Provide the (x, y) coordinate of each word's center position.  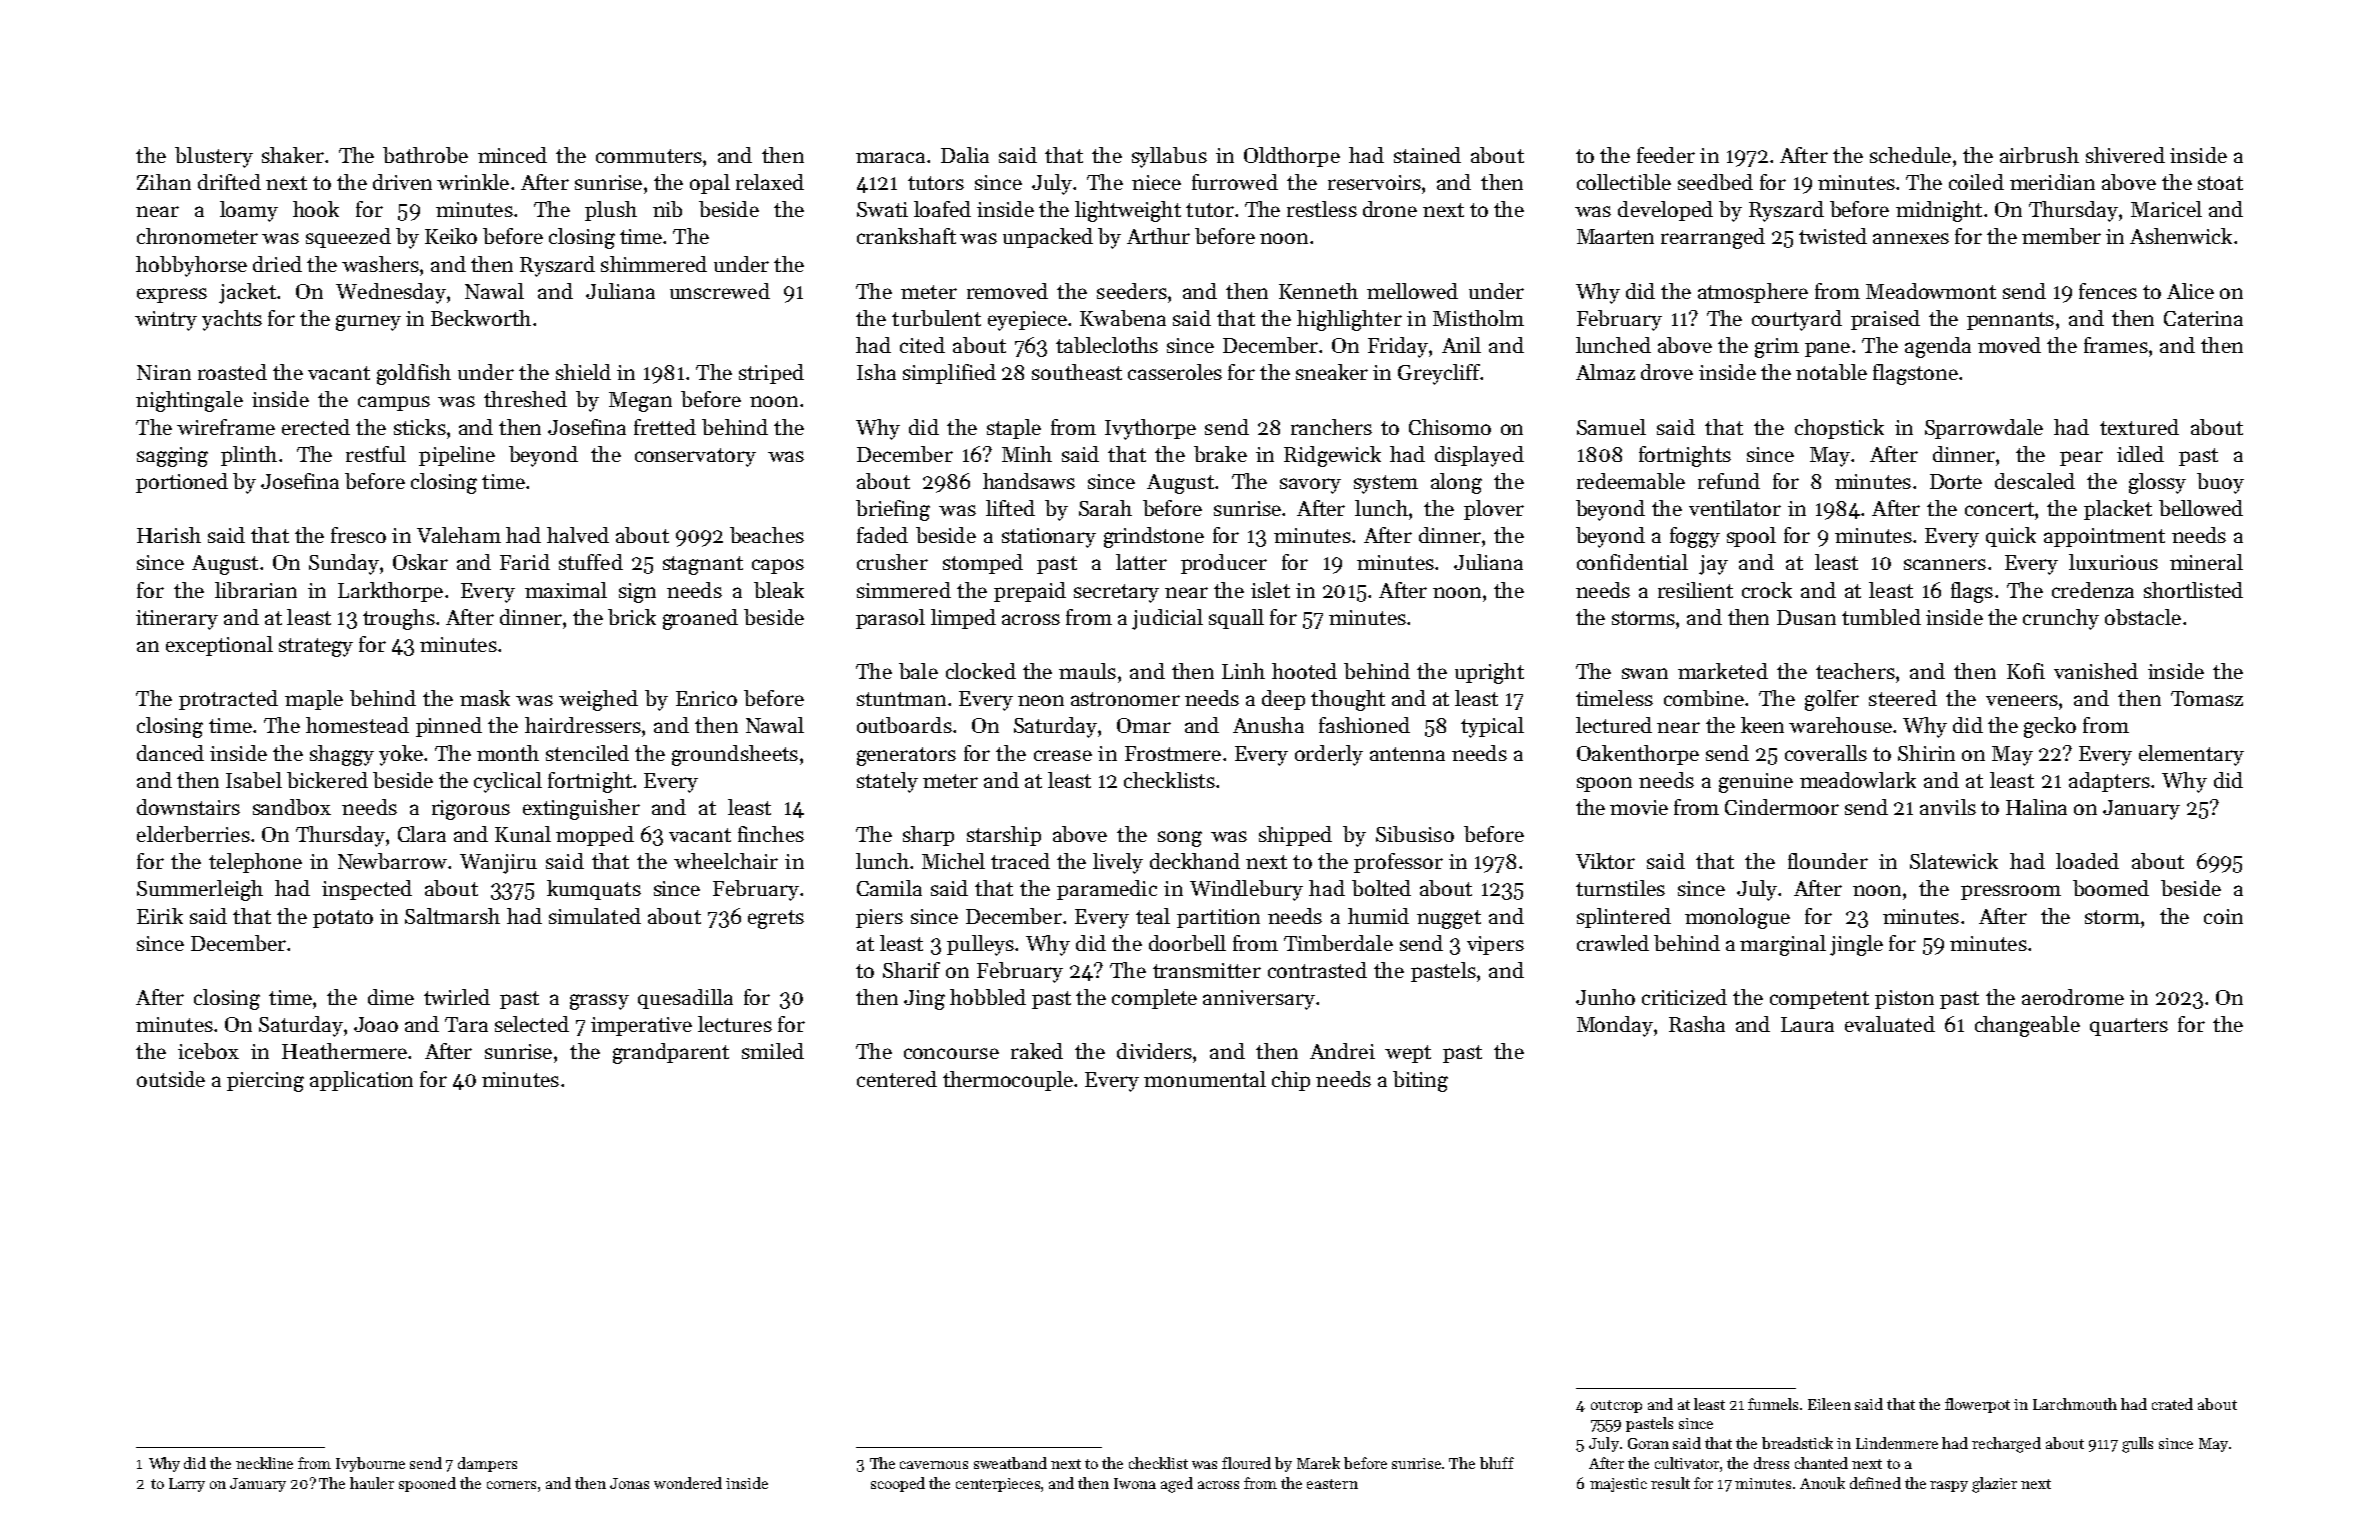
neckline (264, 1463)
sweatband (1010, 1463)
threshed (525, 399)
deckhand (1195, 861)
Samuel (1611, 427)
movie (1639, 807)
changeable (2027, 1026)
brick (632, 617)
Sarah (1105, 508)
